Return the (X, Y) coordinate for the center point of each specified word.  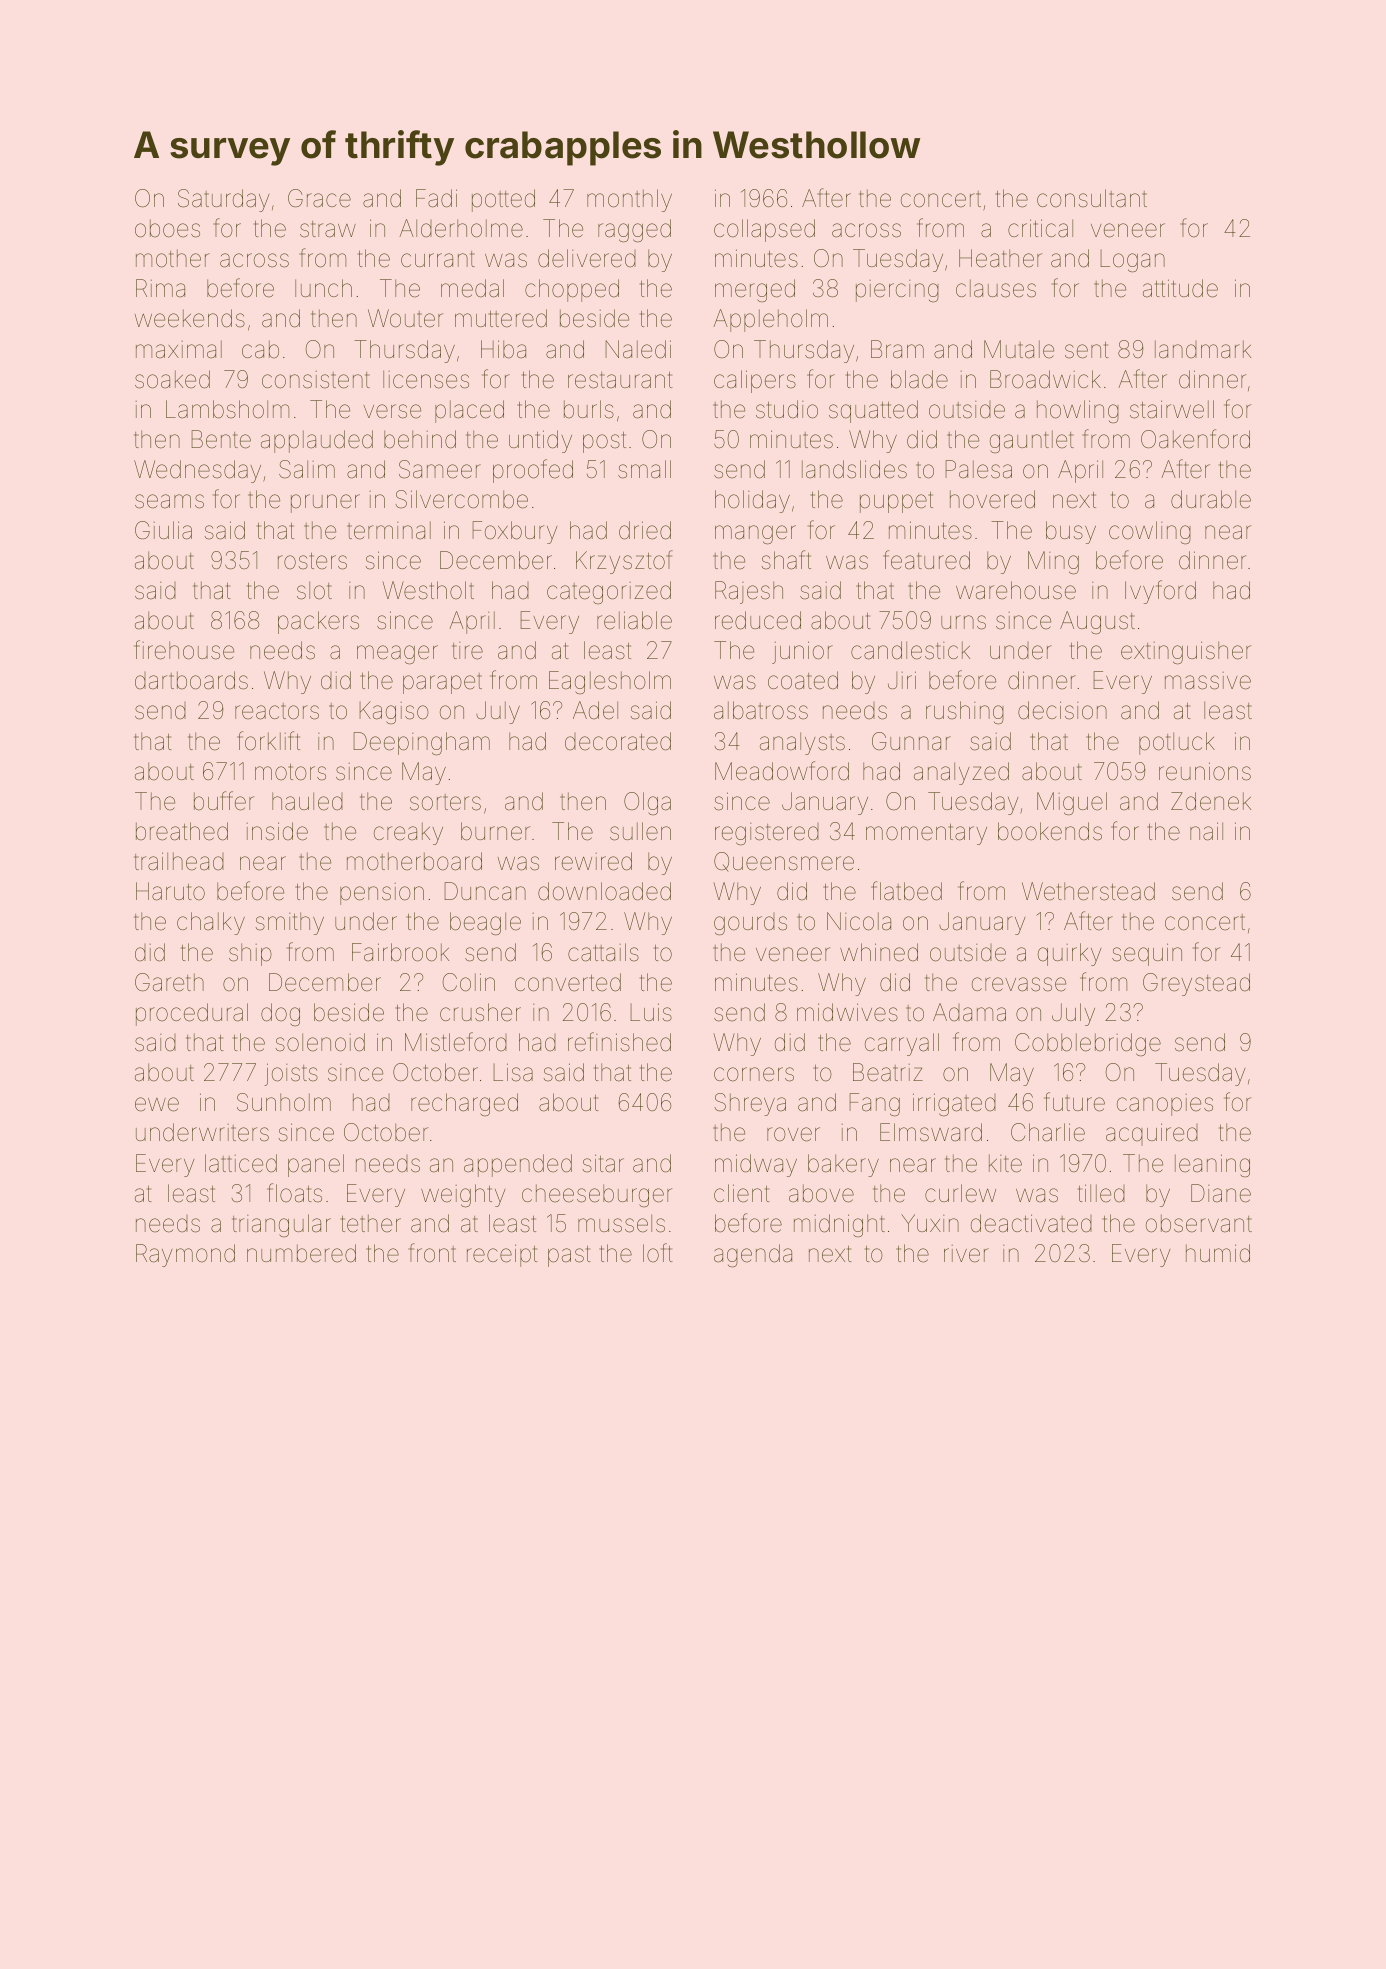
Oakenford (1195, 439)
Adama (969, 1012)
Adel (595, 710)
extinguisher (1186, 652)
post (604, 442)
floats (294, 1193)
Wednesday (197, 471)
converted (568, 982)
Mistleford (456, 1042)
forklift (268, 741)
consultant (1092, 198)
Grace (319, 198)
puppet (896, 502)
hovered (992, 499)
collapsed (764, 230)
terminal (389, 530)
